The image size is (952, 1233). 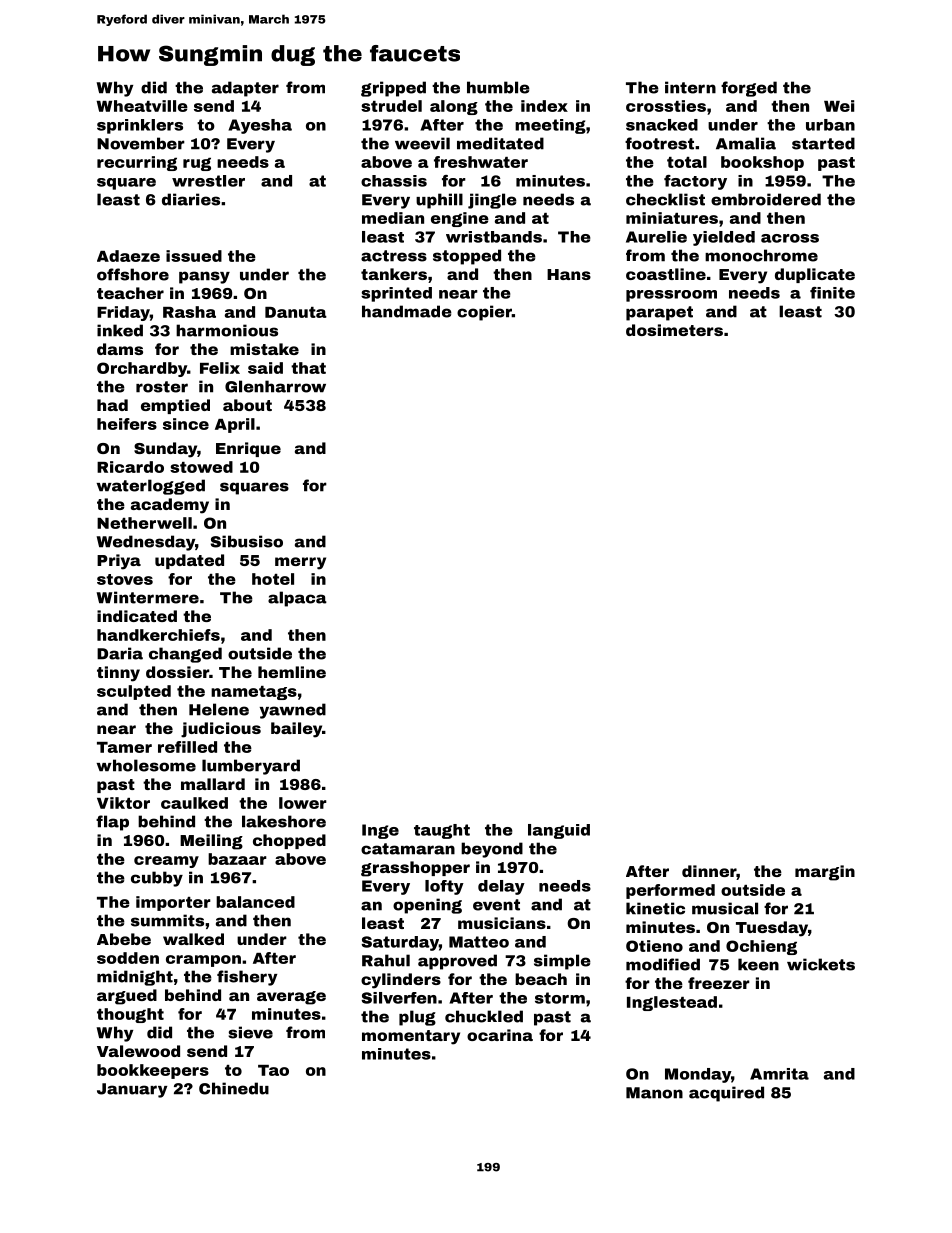 I want to click on musical, so click(x=725, y=908).
